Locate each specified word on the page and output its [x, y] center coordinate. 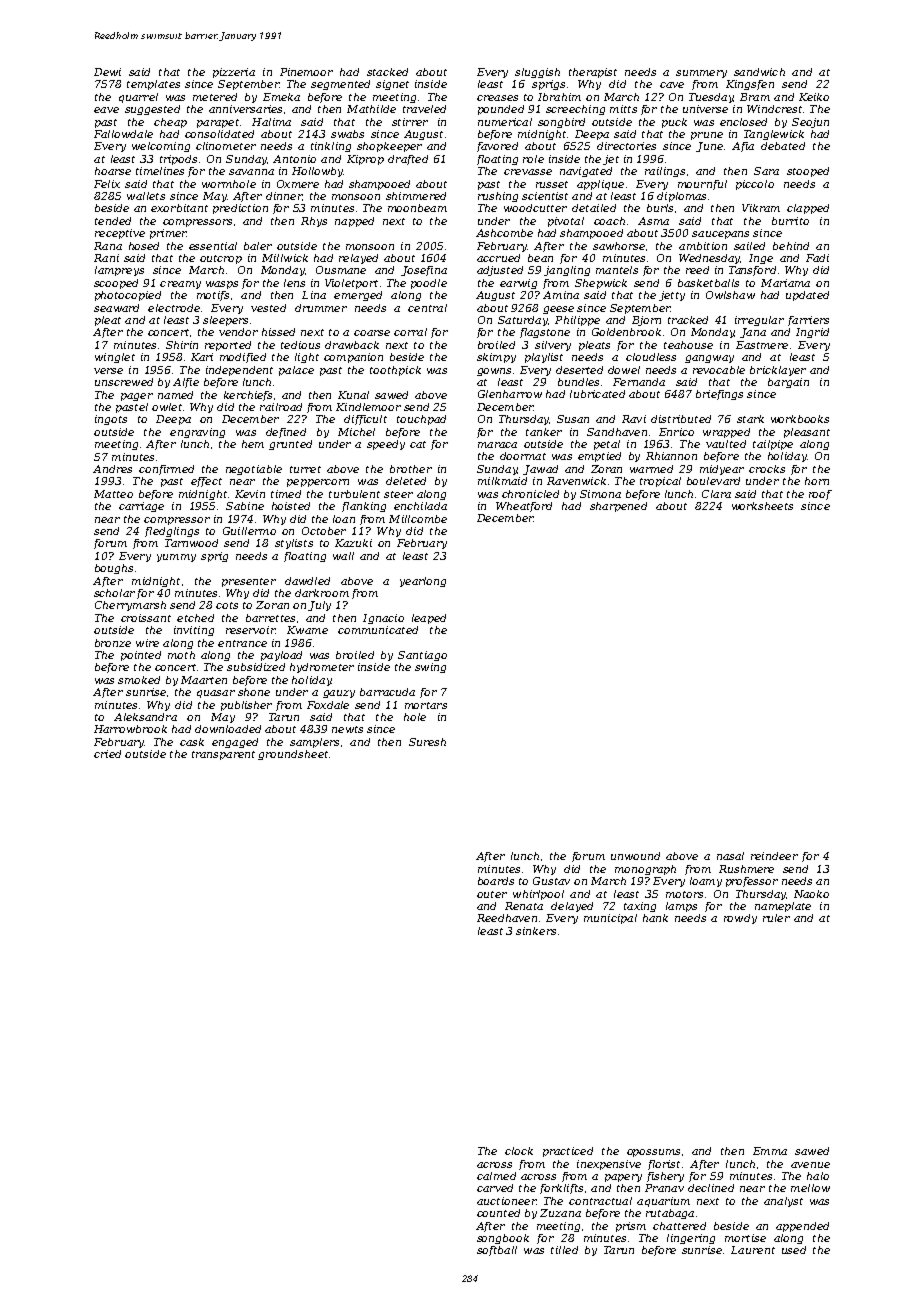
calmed [496, 1176]
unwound [635, 856]
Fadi [817, 258]
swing [430, 668]
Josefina [424, 271]
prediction [240, 209]
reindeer [774, 856]
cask [192, 742]
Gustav [551, 881]
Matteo [113, 494]
